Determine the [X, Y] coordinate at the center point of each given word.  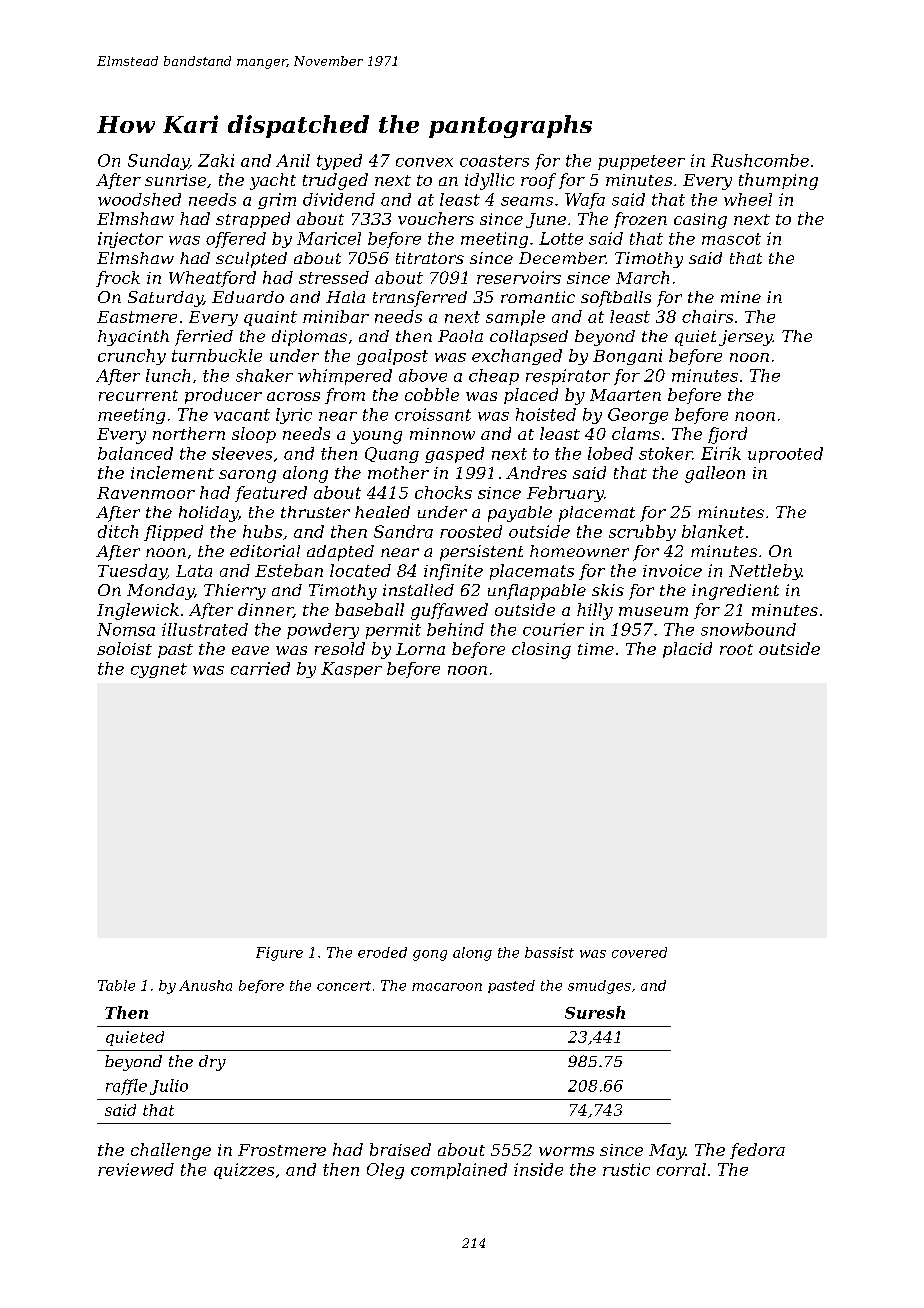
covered [639, 952]
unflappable [537, 592]
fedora [757, 1151]
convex [424, 162]
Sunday [158, 162]
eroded [382, 952]
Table [116, 985]
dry [212, 1063]
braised [400, 1149]
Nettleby [765, 572]
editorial [265, 551]
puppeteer [641, 162]
